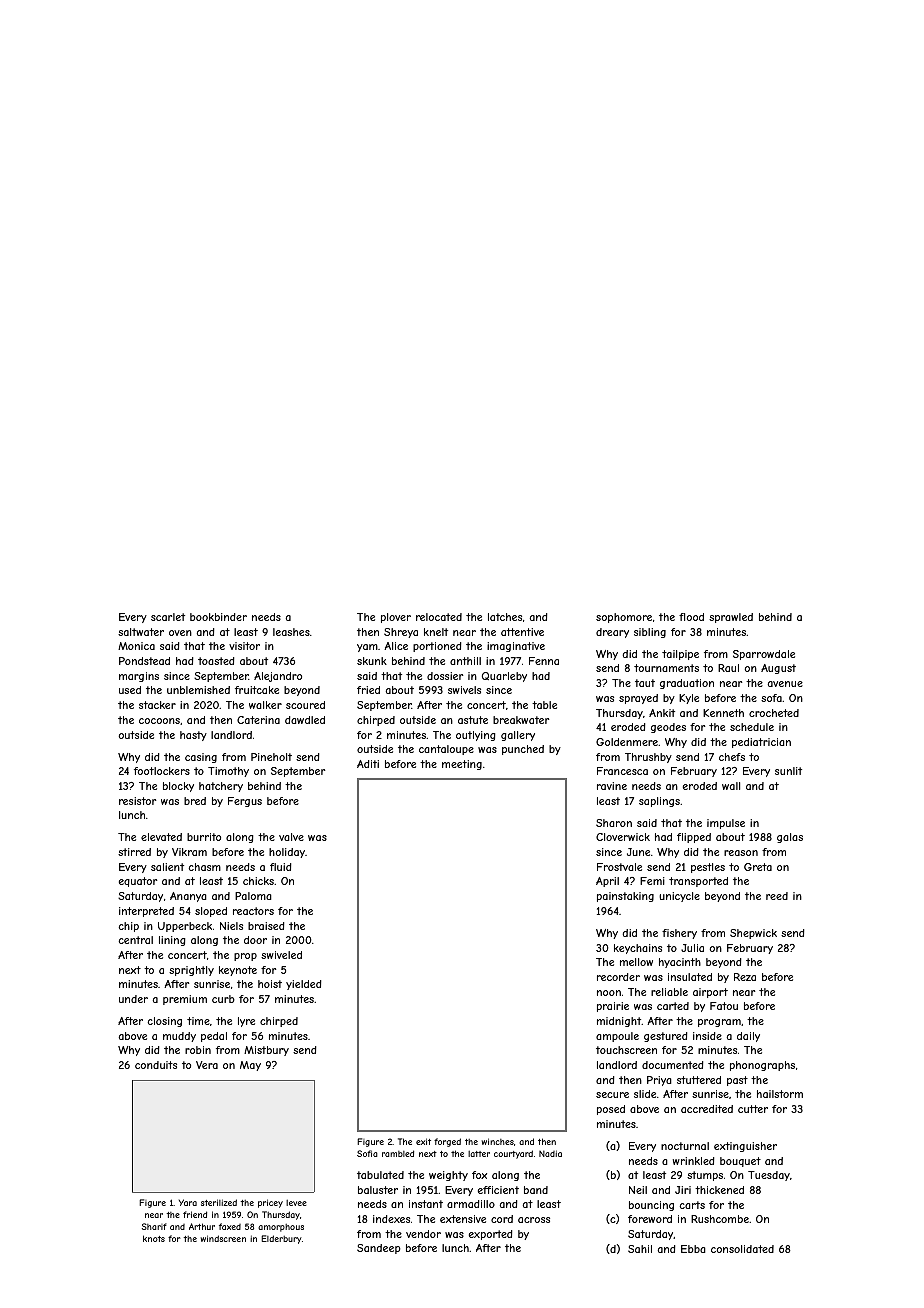 The image size is (924, 1308). Describe the element at coordinates (613, 1007) in the image. I see `prairie` at that location.
